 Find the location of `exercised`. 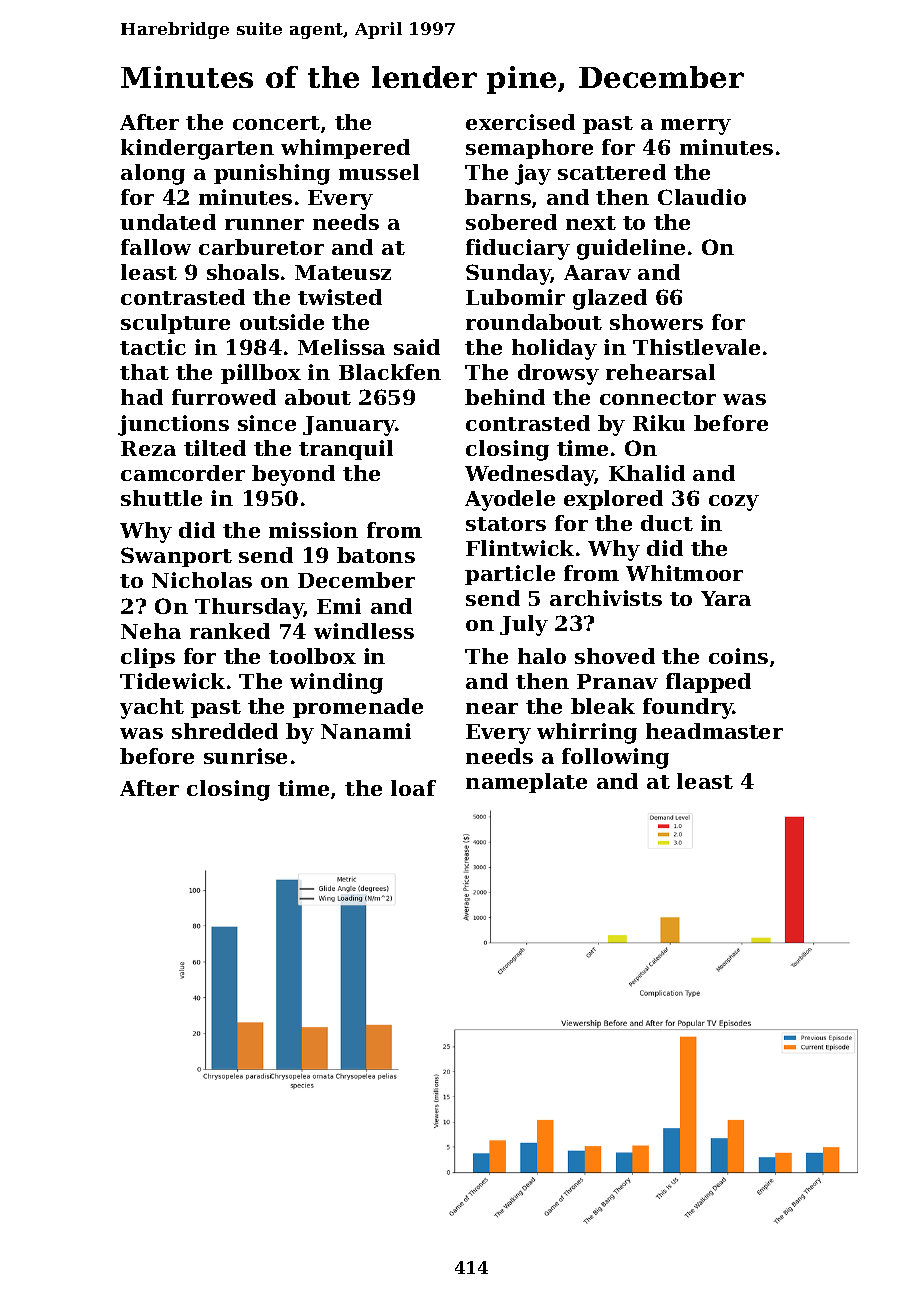

exercised is located at coordinates (520, 122).
